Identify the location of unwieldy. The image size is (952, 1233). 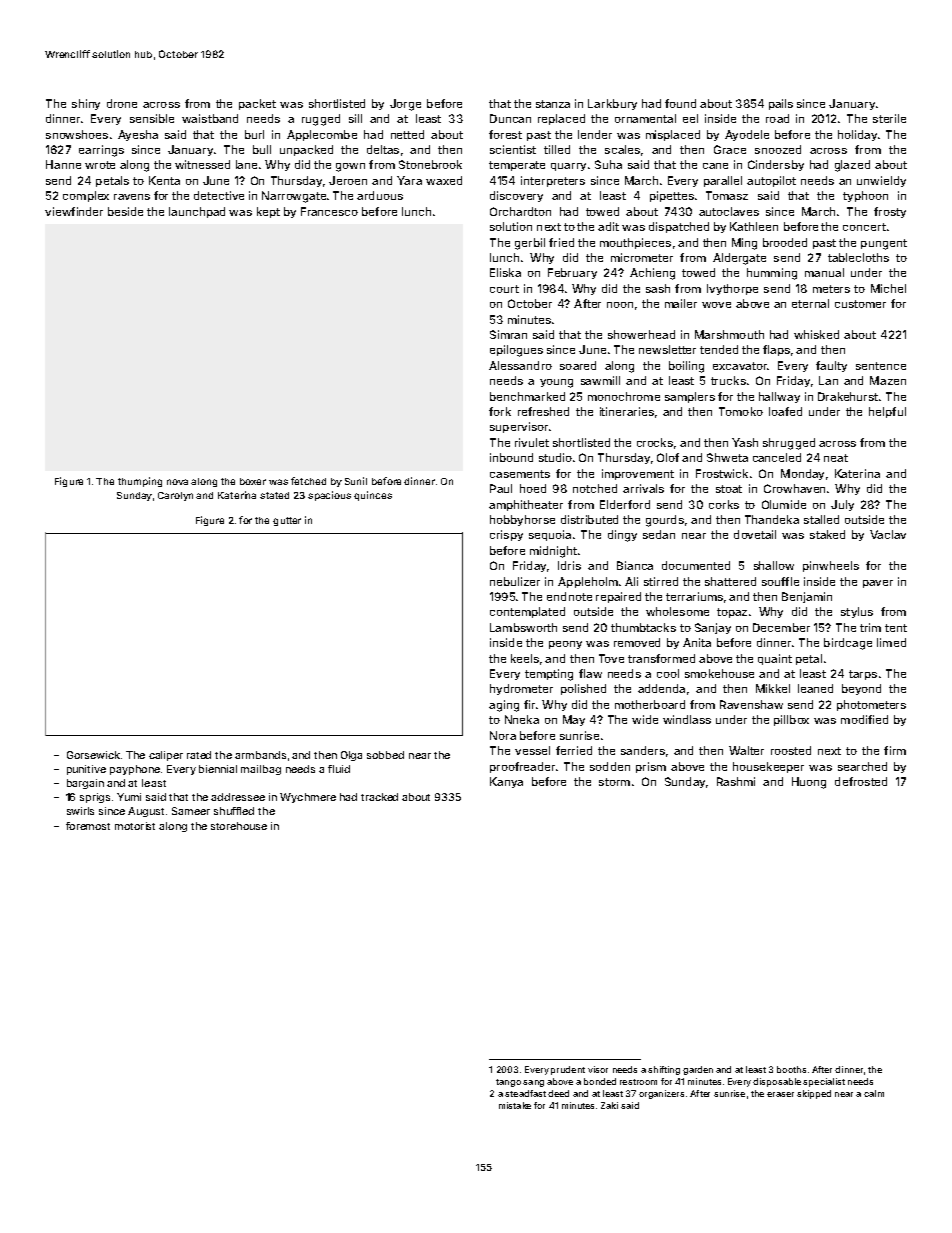
(881, 181).
